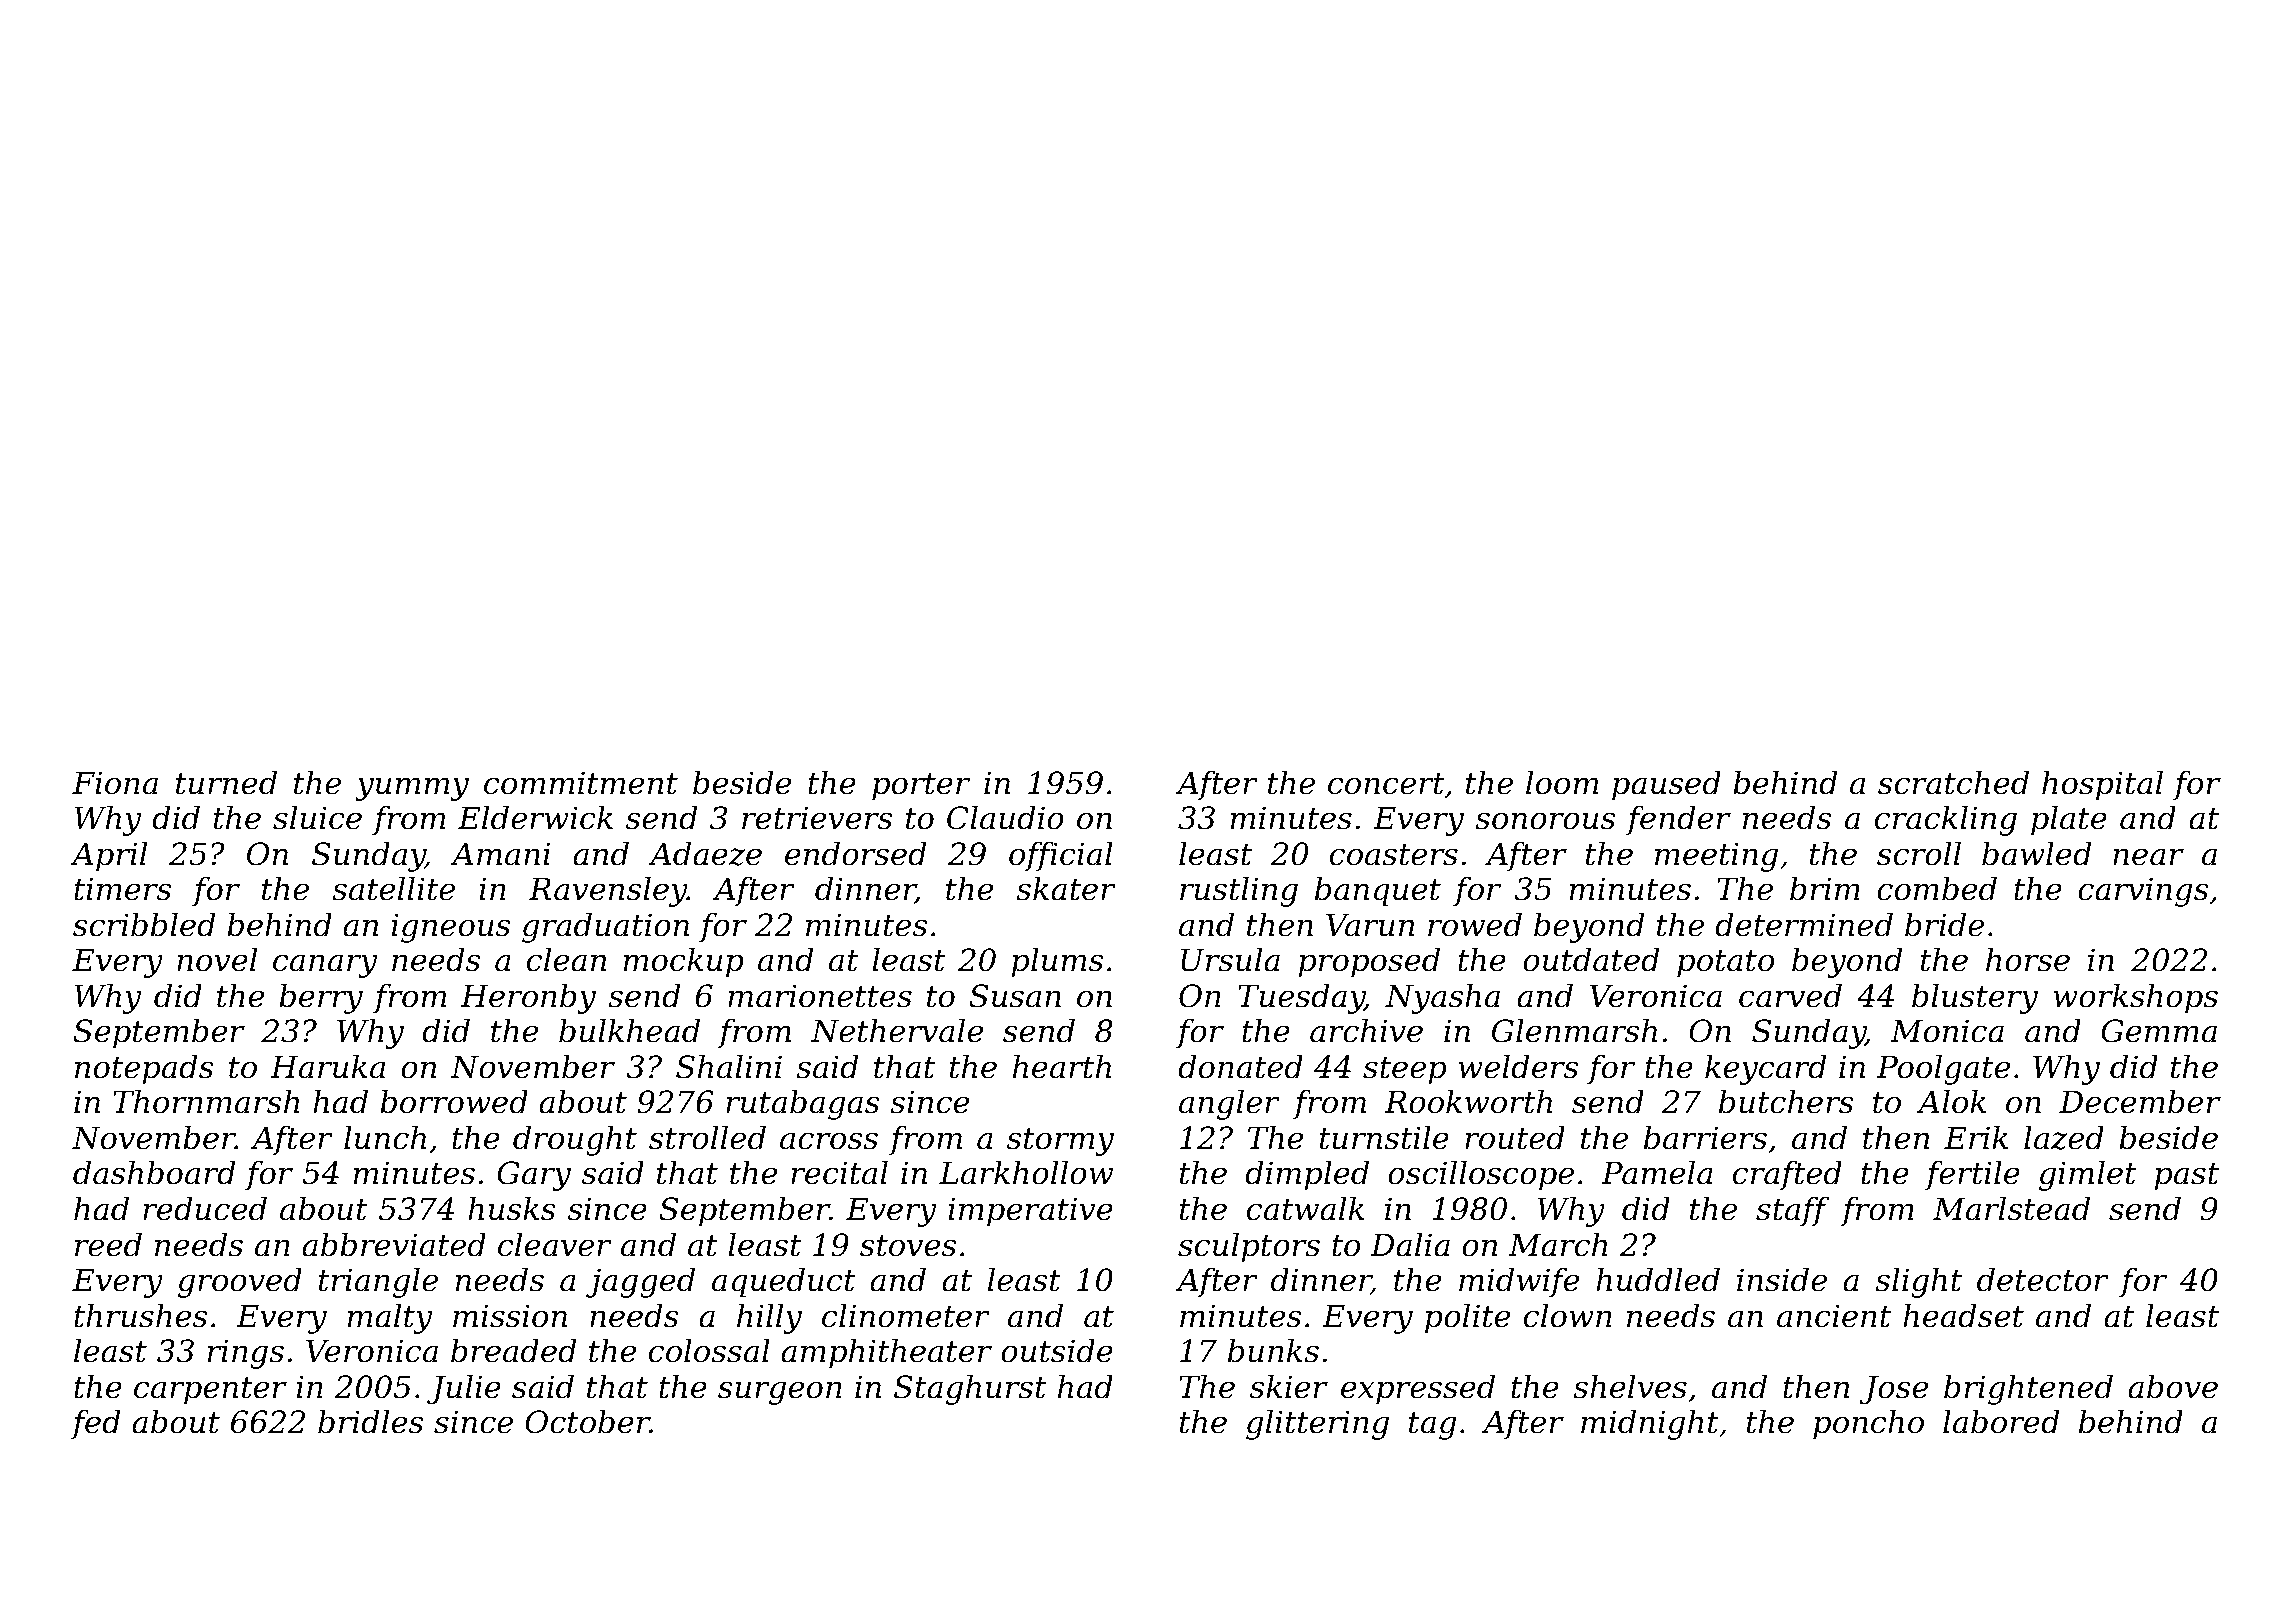  I want to click on lazed, so click(2064, 1137).
